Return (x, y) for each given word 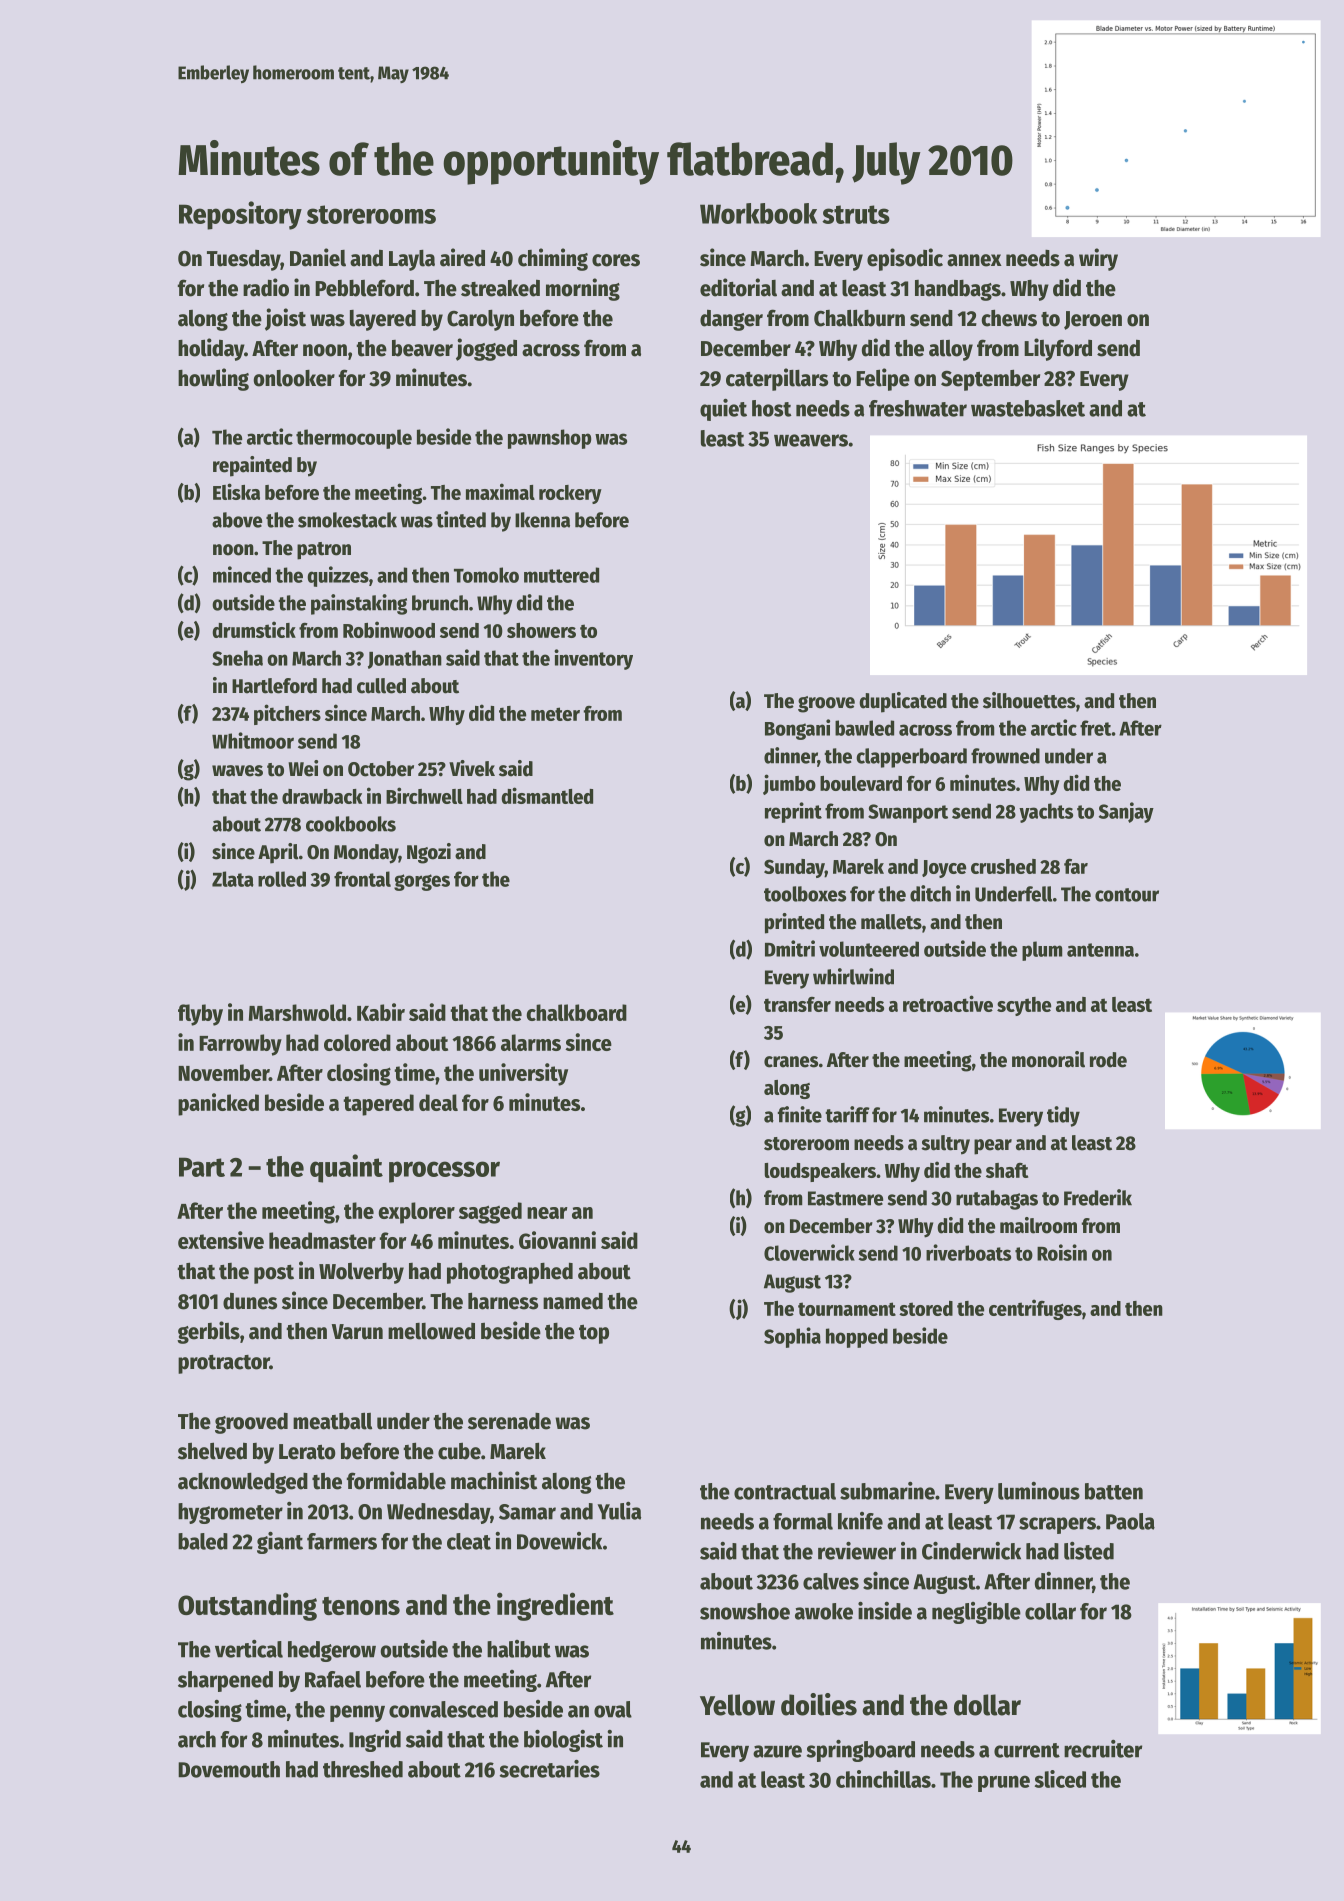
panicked (218, 1104)
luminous (1039, 1491)
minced (242, 574)
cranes (791, 1062)
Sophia (792, 1337)
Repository (240, 215)
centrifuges (1035, 1309)
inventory (593, 659)
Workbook (758, 213)
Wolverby (361, 1273)
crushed (1003, 866)
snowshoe (745, 1611)
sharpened (225, 1681)
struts (856, 214)
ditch (930, 893)
